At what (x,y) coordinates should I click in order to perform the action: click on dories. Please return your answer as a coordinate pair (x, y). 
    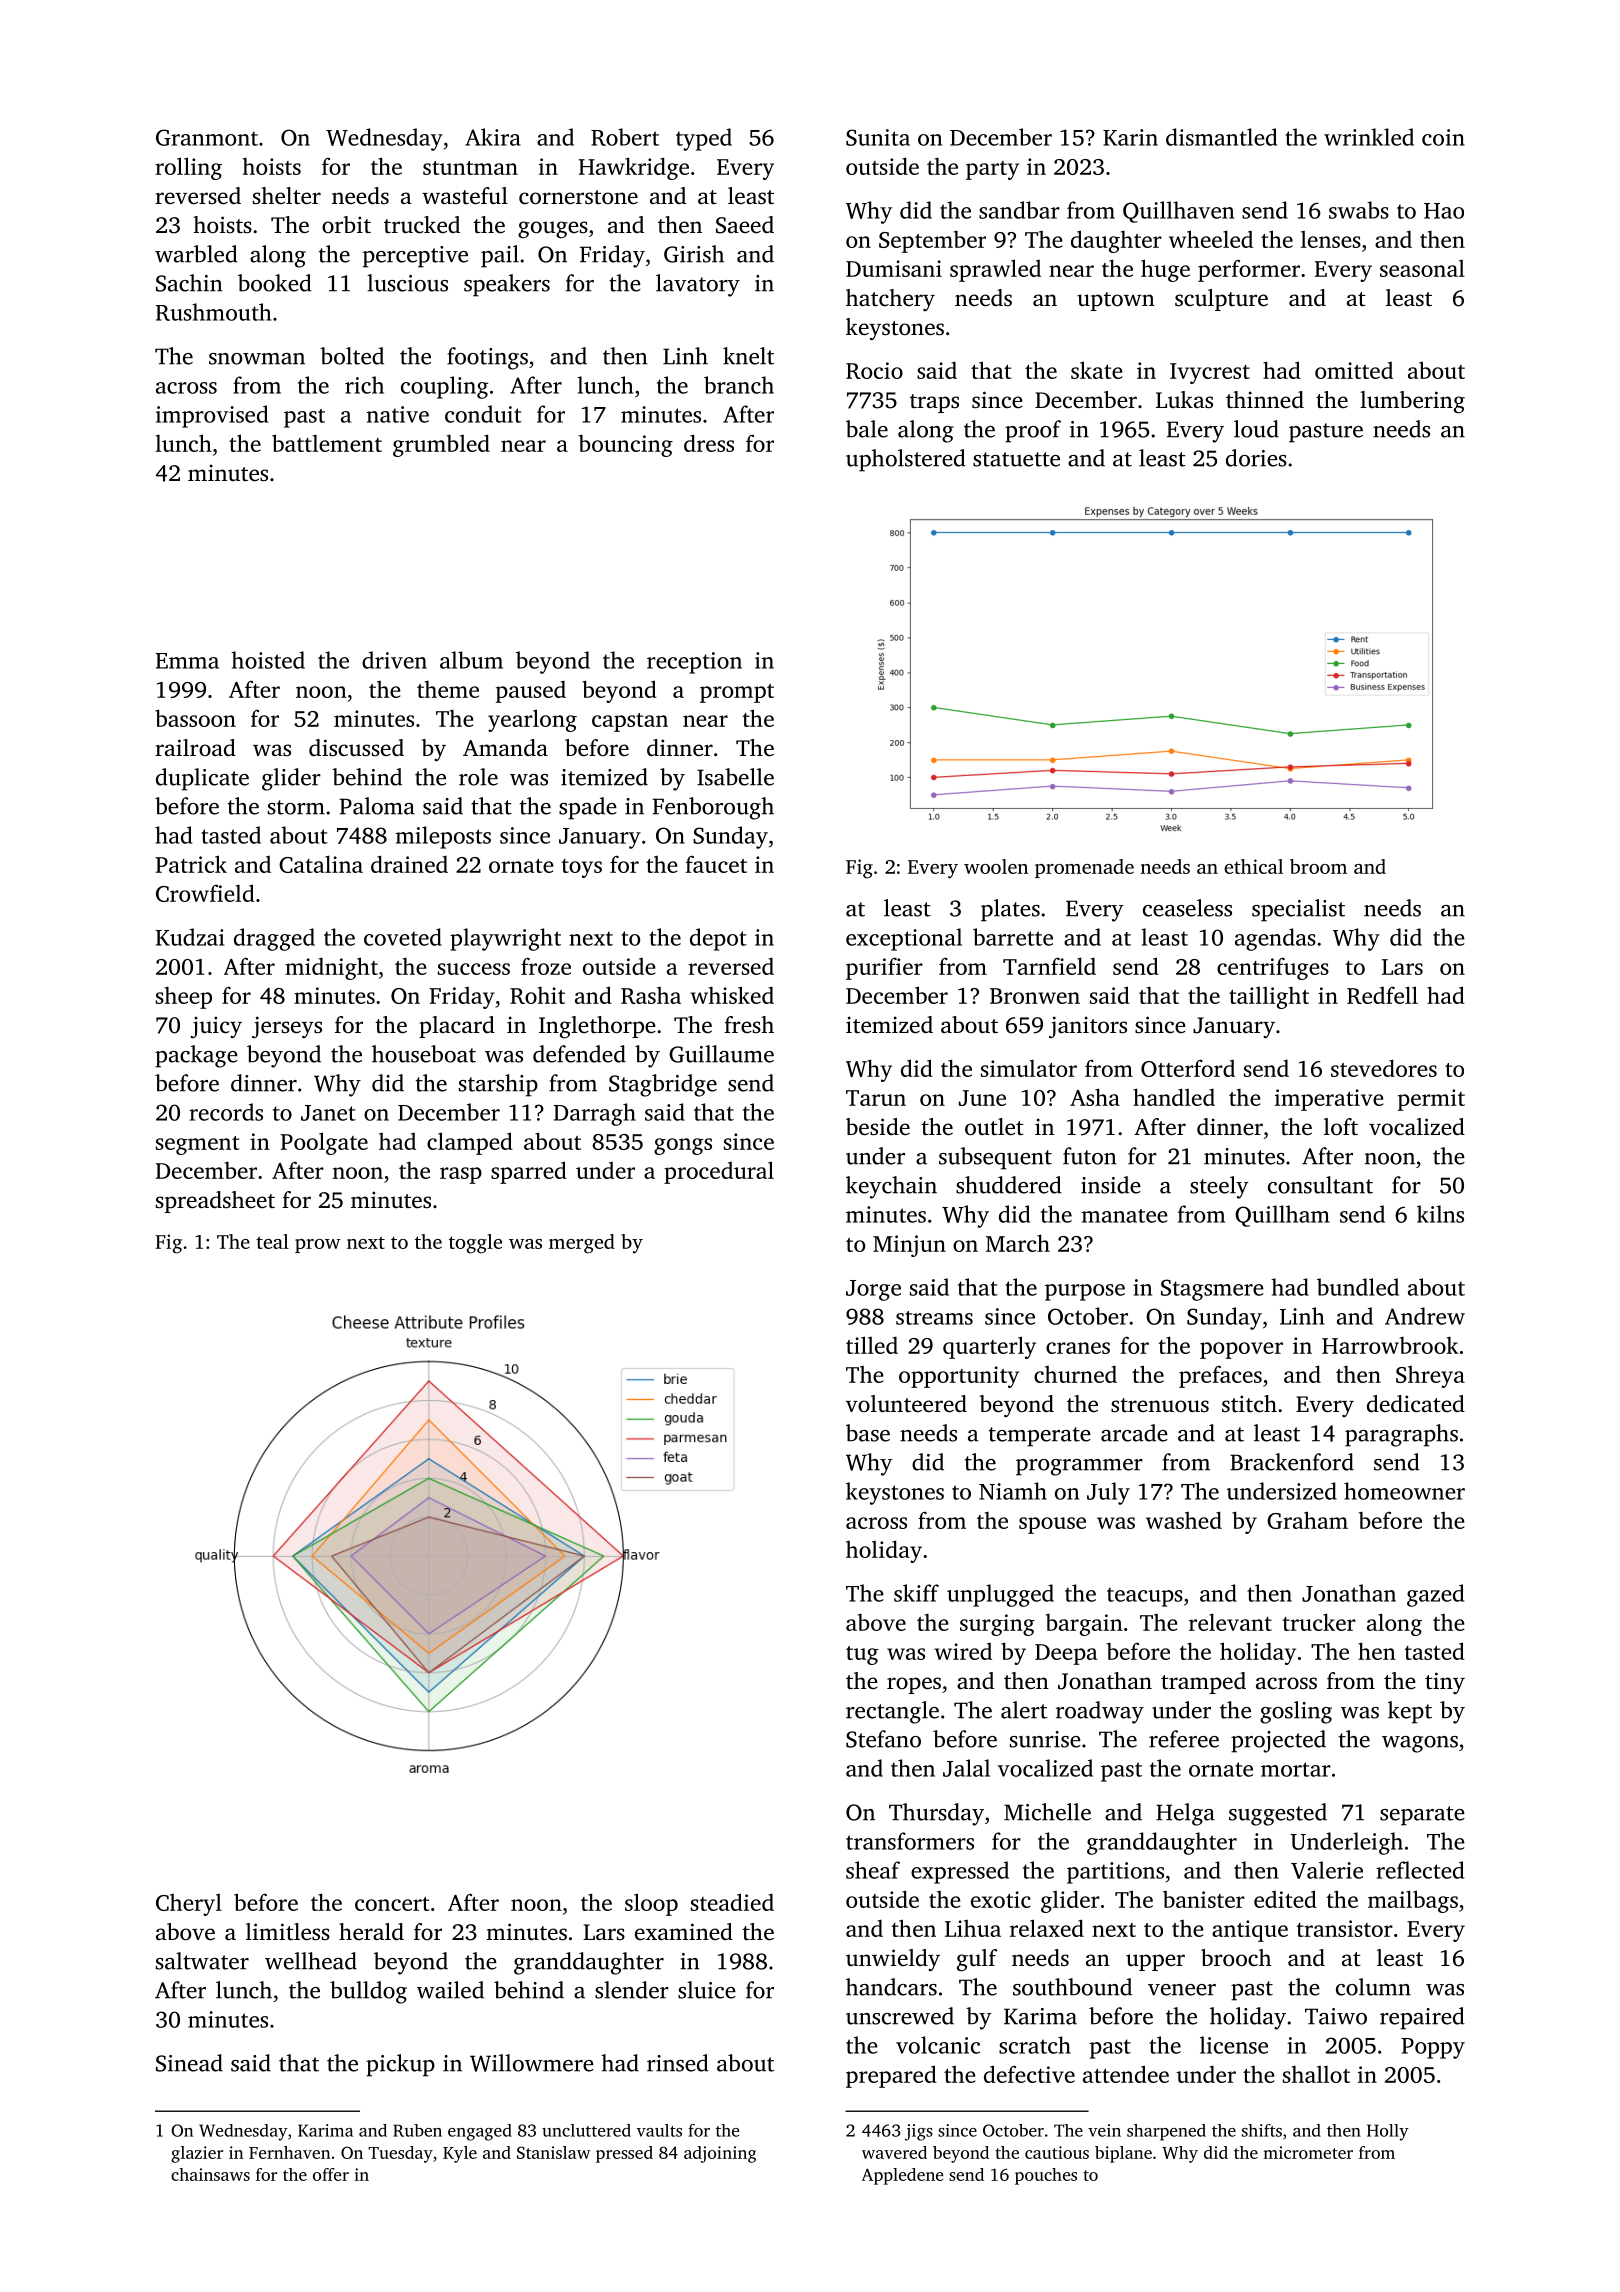
    Looking at the image, I should click on (1256, 458).
